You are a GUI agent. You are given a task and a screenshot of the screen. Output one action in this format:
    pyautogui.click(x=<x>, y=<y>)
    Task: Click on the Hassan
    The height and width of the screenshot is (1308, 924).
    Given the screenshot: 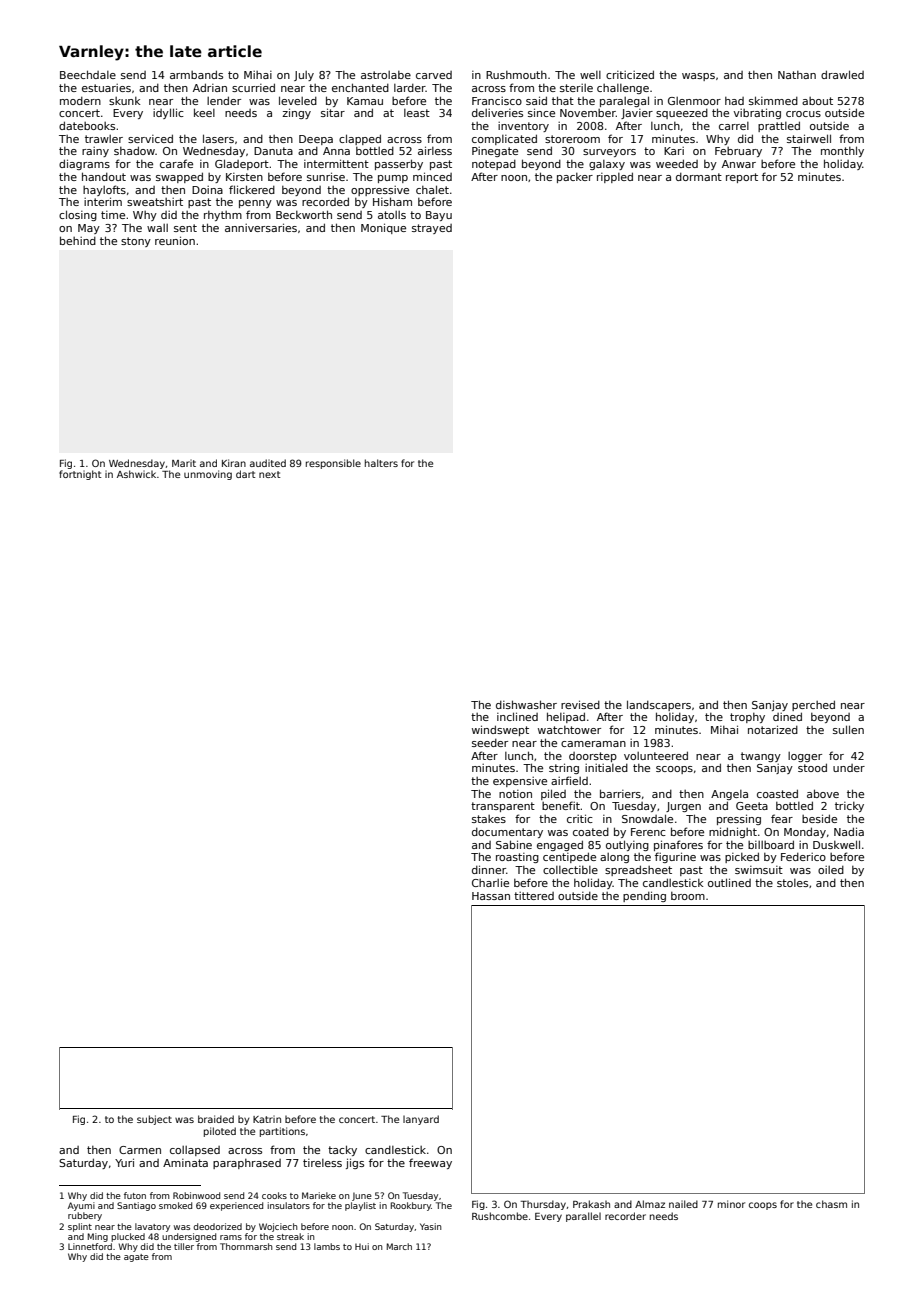 What is the action you would take?
    pyautogui.click(x=491, y=896)
